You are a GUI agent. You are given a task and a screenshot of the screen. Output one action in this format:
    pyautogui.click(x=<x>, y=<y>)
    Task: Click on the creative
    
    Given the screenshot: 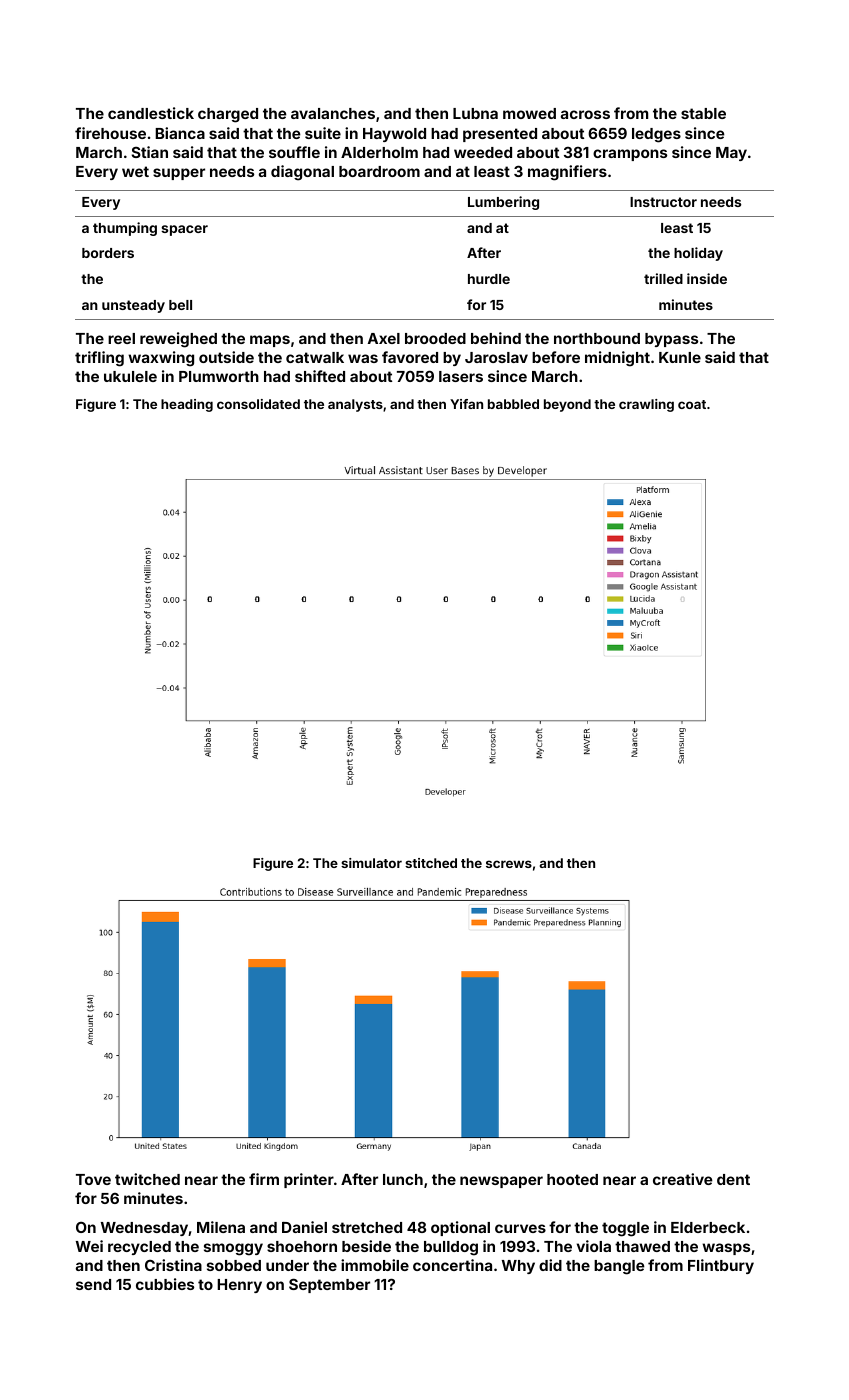 What is the action you would take?
    pyautogui.click(x=683, y=1179)
